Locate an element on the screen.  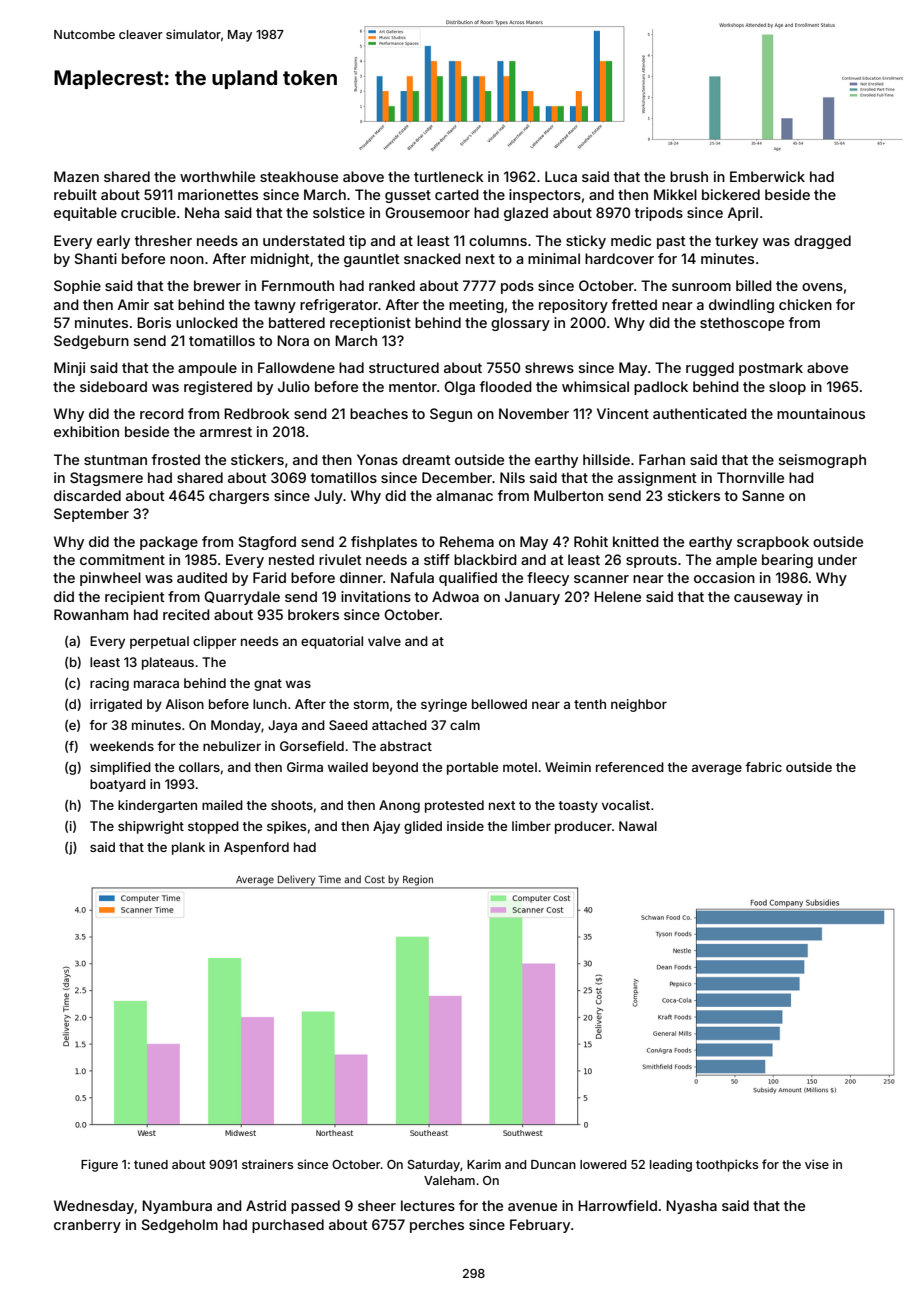
toothpicks is located at coordinates (727, 1165).
